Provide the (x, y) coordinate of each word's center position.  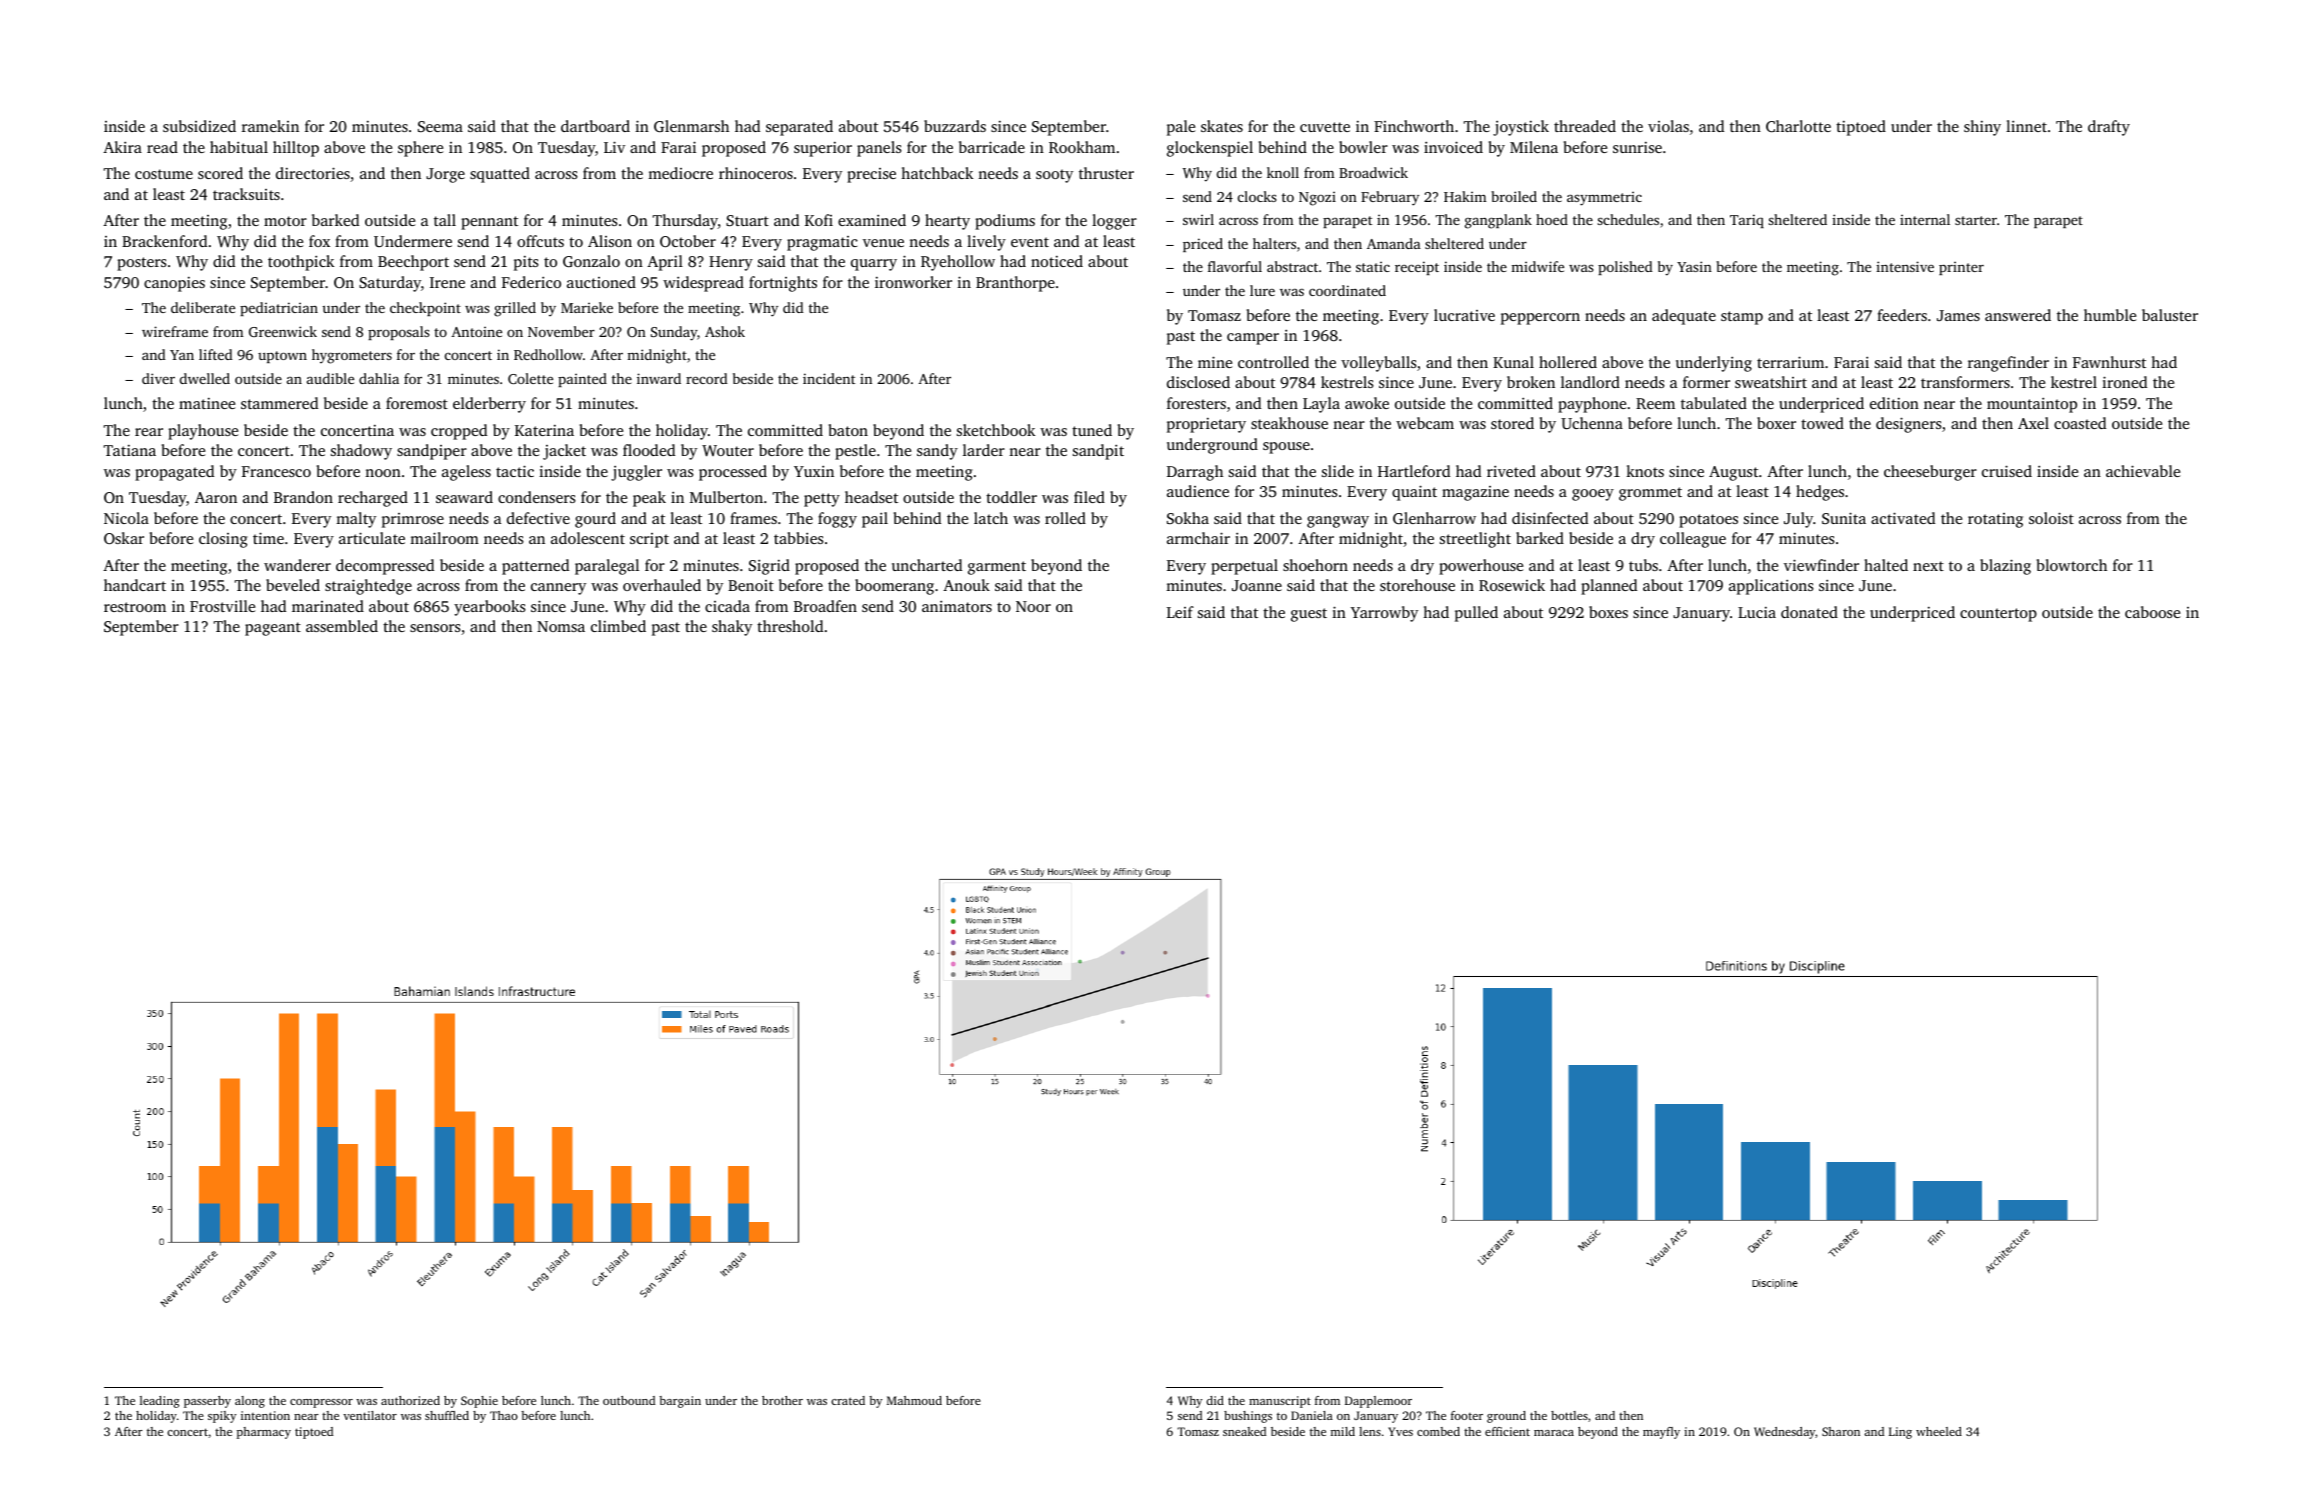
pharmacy (264, 1433)
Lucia (1757, 612)
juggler (636, 473)
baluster (2170, 315)
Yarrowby (1384, 614)
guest (1309, 615)
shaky (732, 628)
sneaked (1244, 1431)
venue (883, 243)
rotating (1995, 520)
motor (285, 221)
